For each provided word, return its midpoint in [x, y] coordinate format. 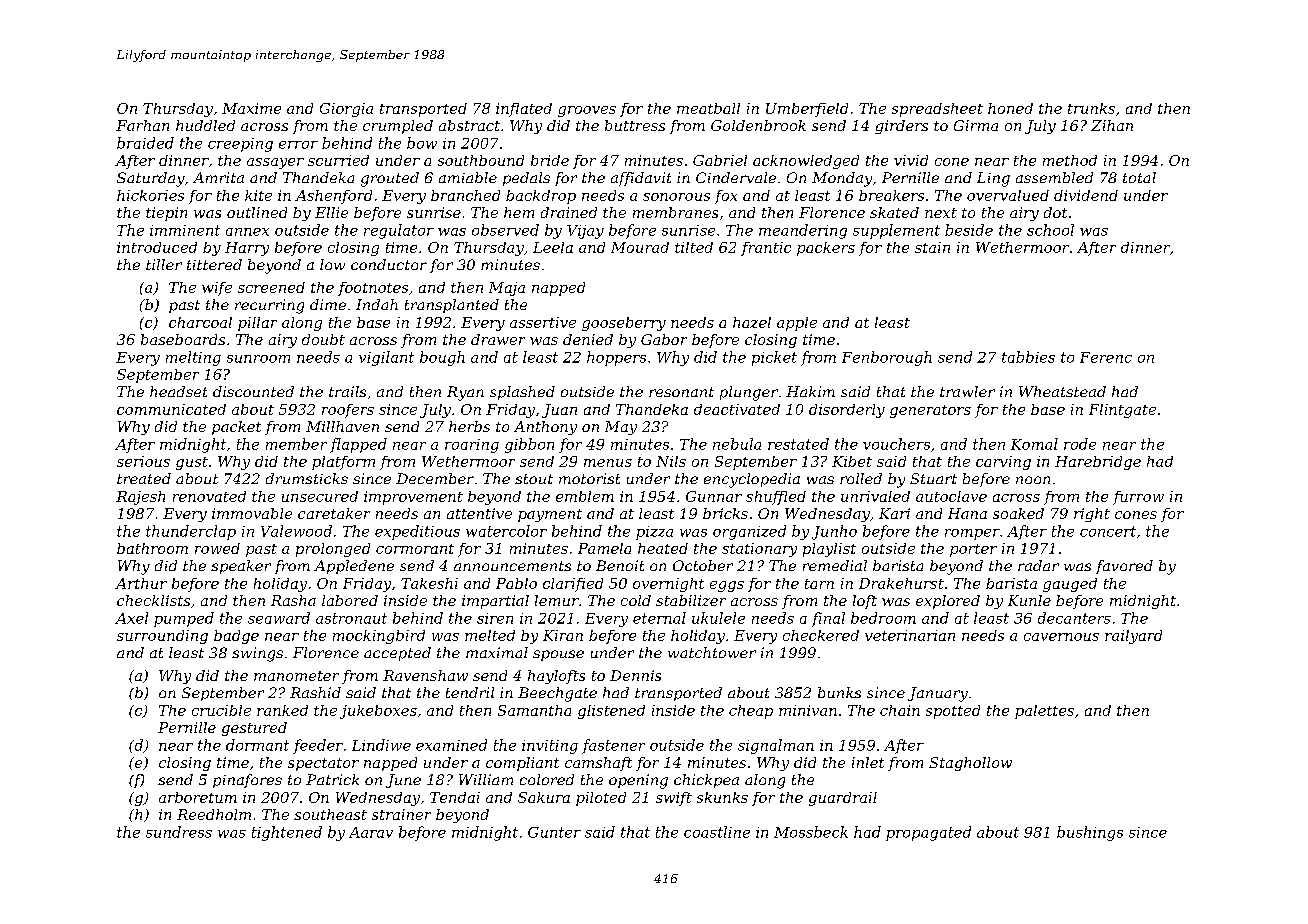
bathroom [152, 548]
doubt [323, 339]
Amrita [218, 177]
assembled [1054, 177]
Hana [967, 513]
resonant [681, 392]
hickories [150, 195]
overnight [668, 585]
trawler [967, 391]
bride [550, 160]
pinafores [247, 781]
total [1139, 177]
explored [948, 602]
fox [726, 197]
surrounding [162, 637]
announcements [512, 566]
